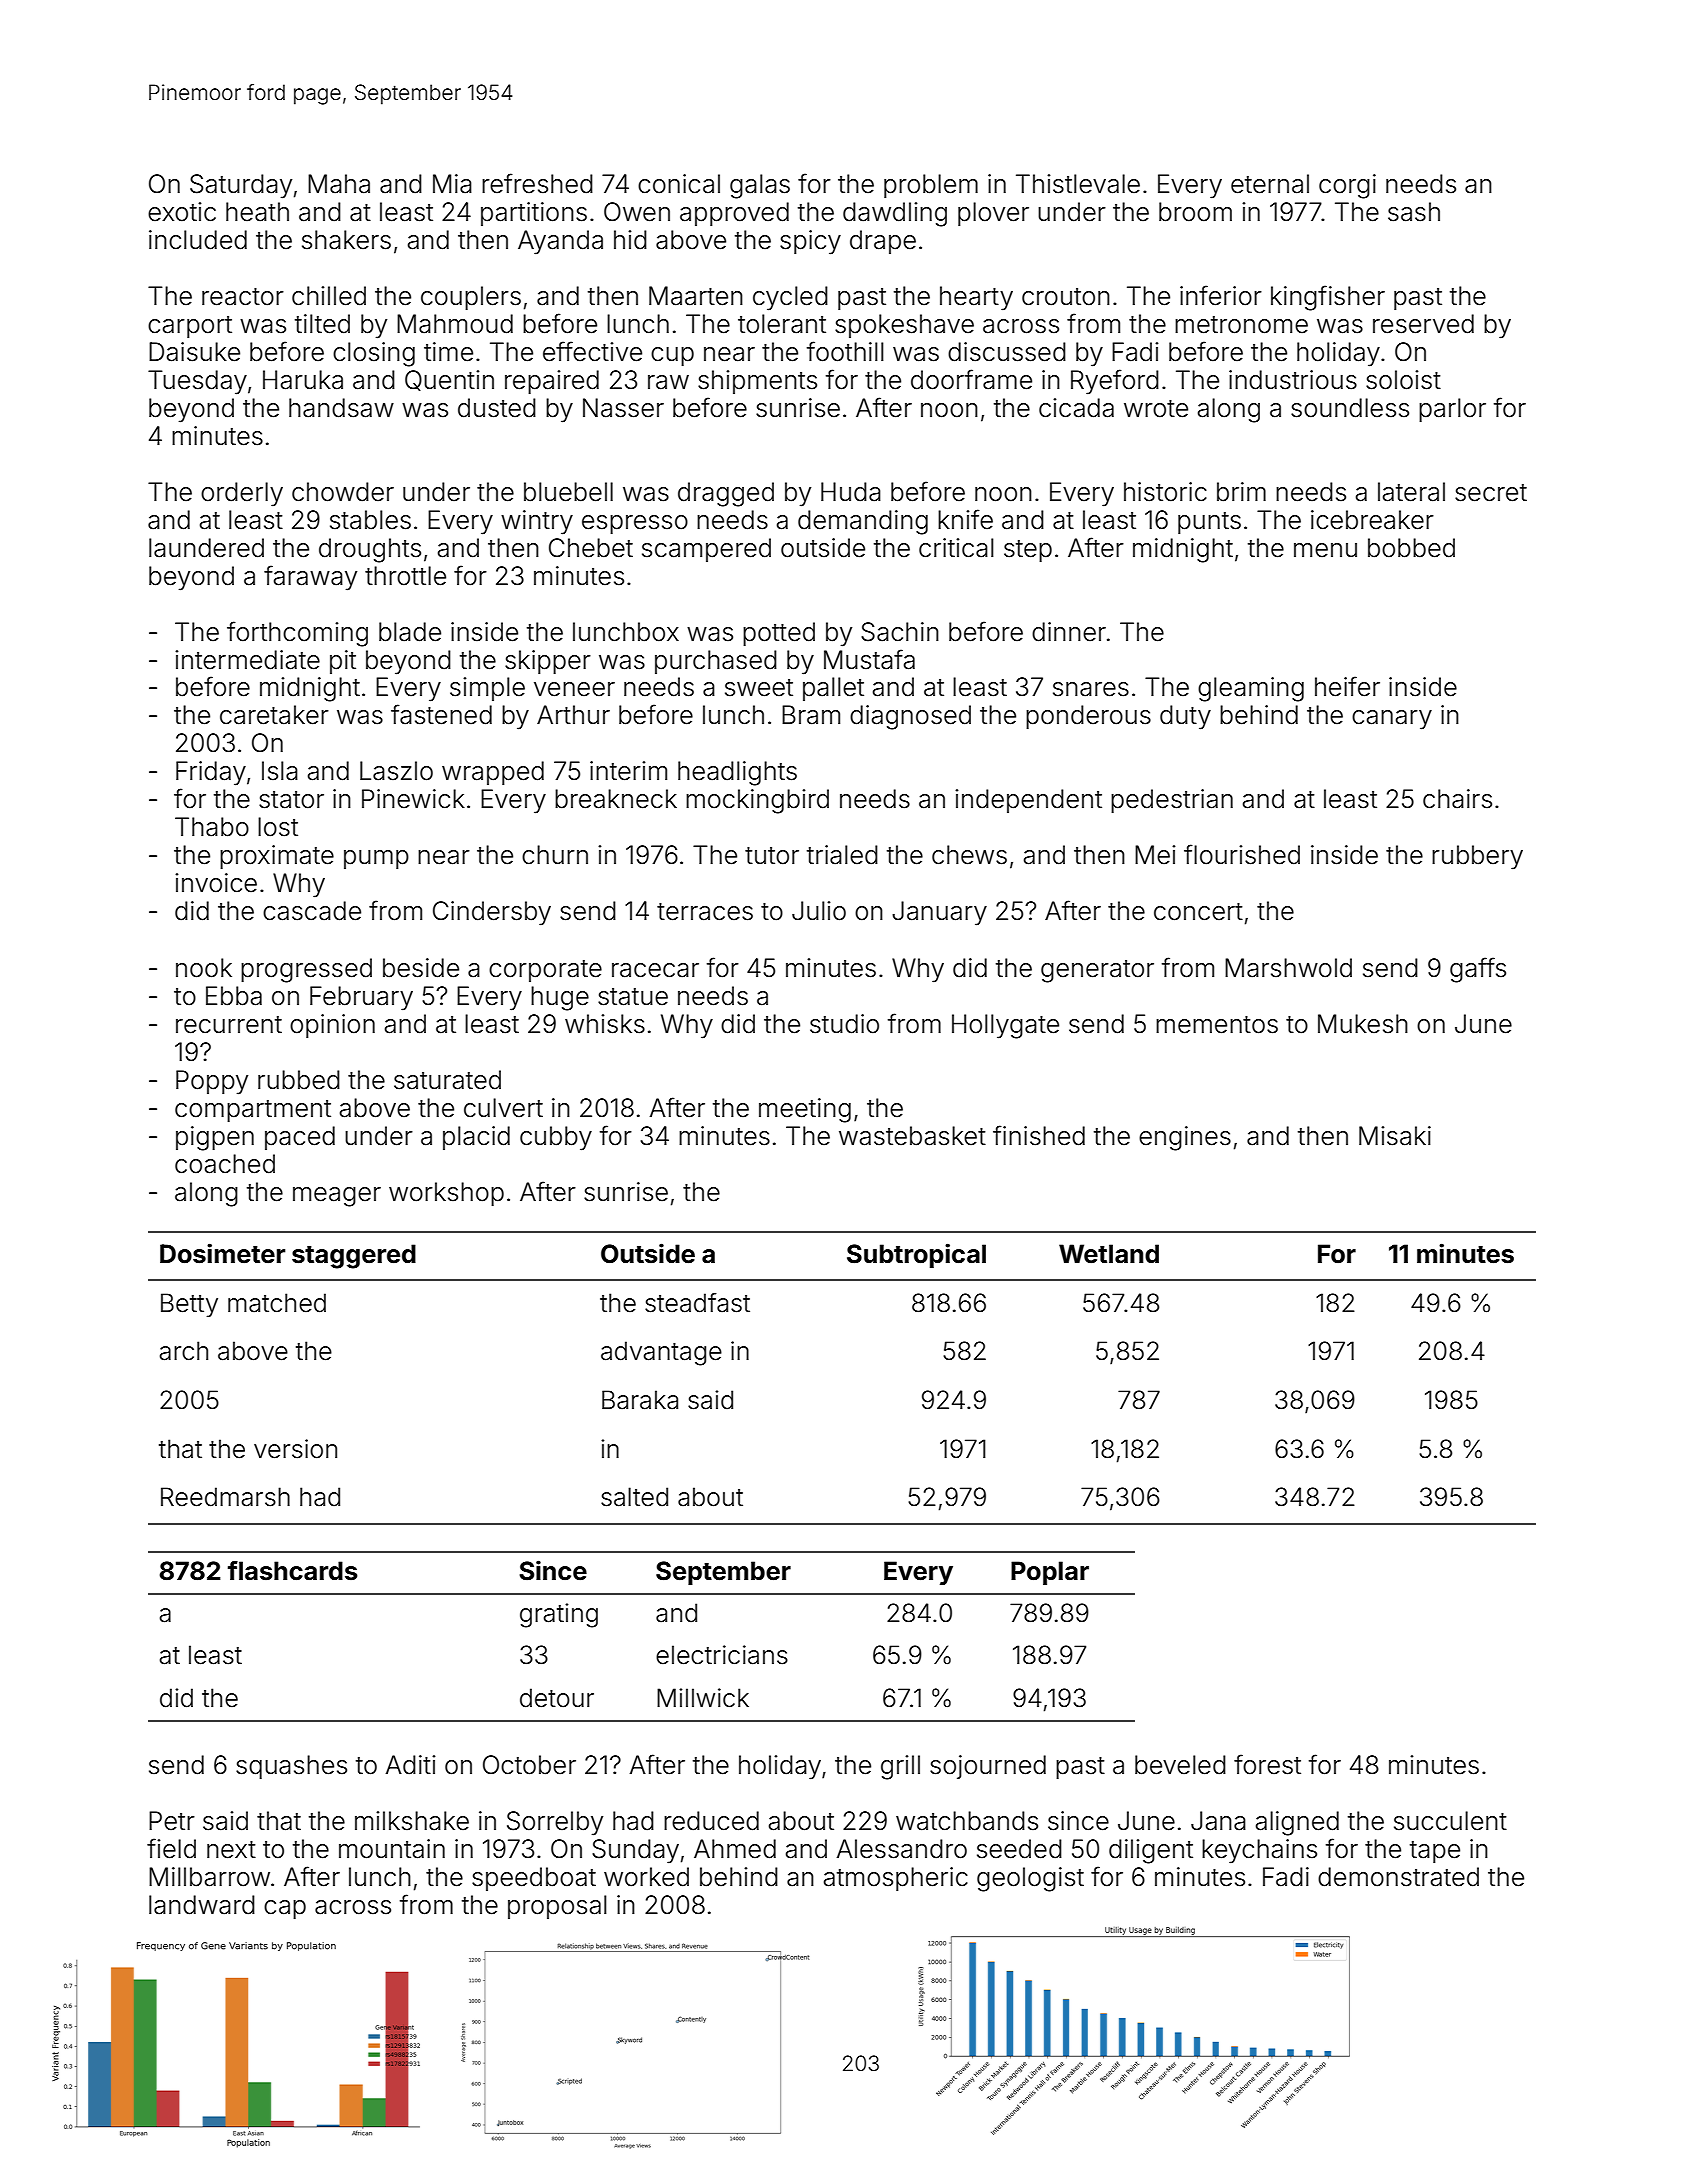 Image resolution: width=1683 pixels, height=2178 pixels. Describe the element at coordinates (559, 1615) in the image. I see `grating` at that location.
